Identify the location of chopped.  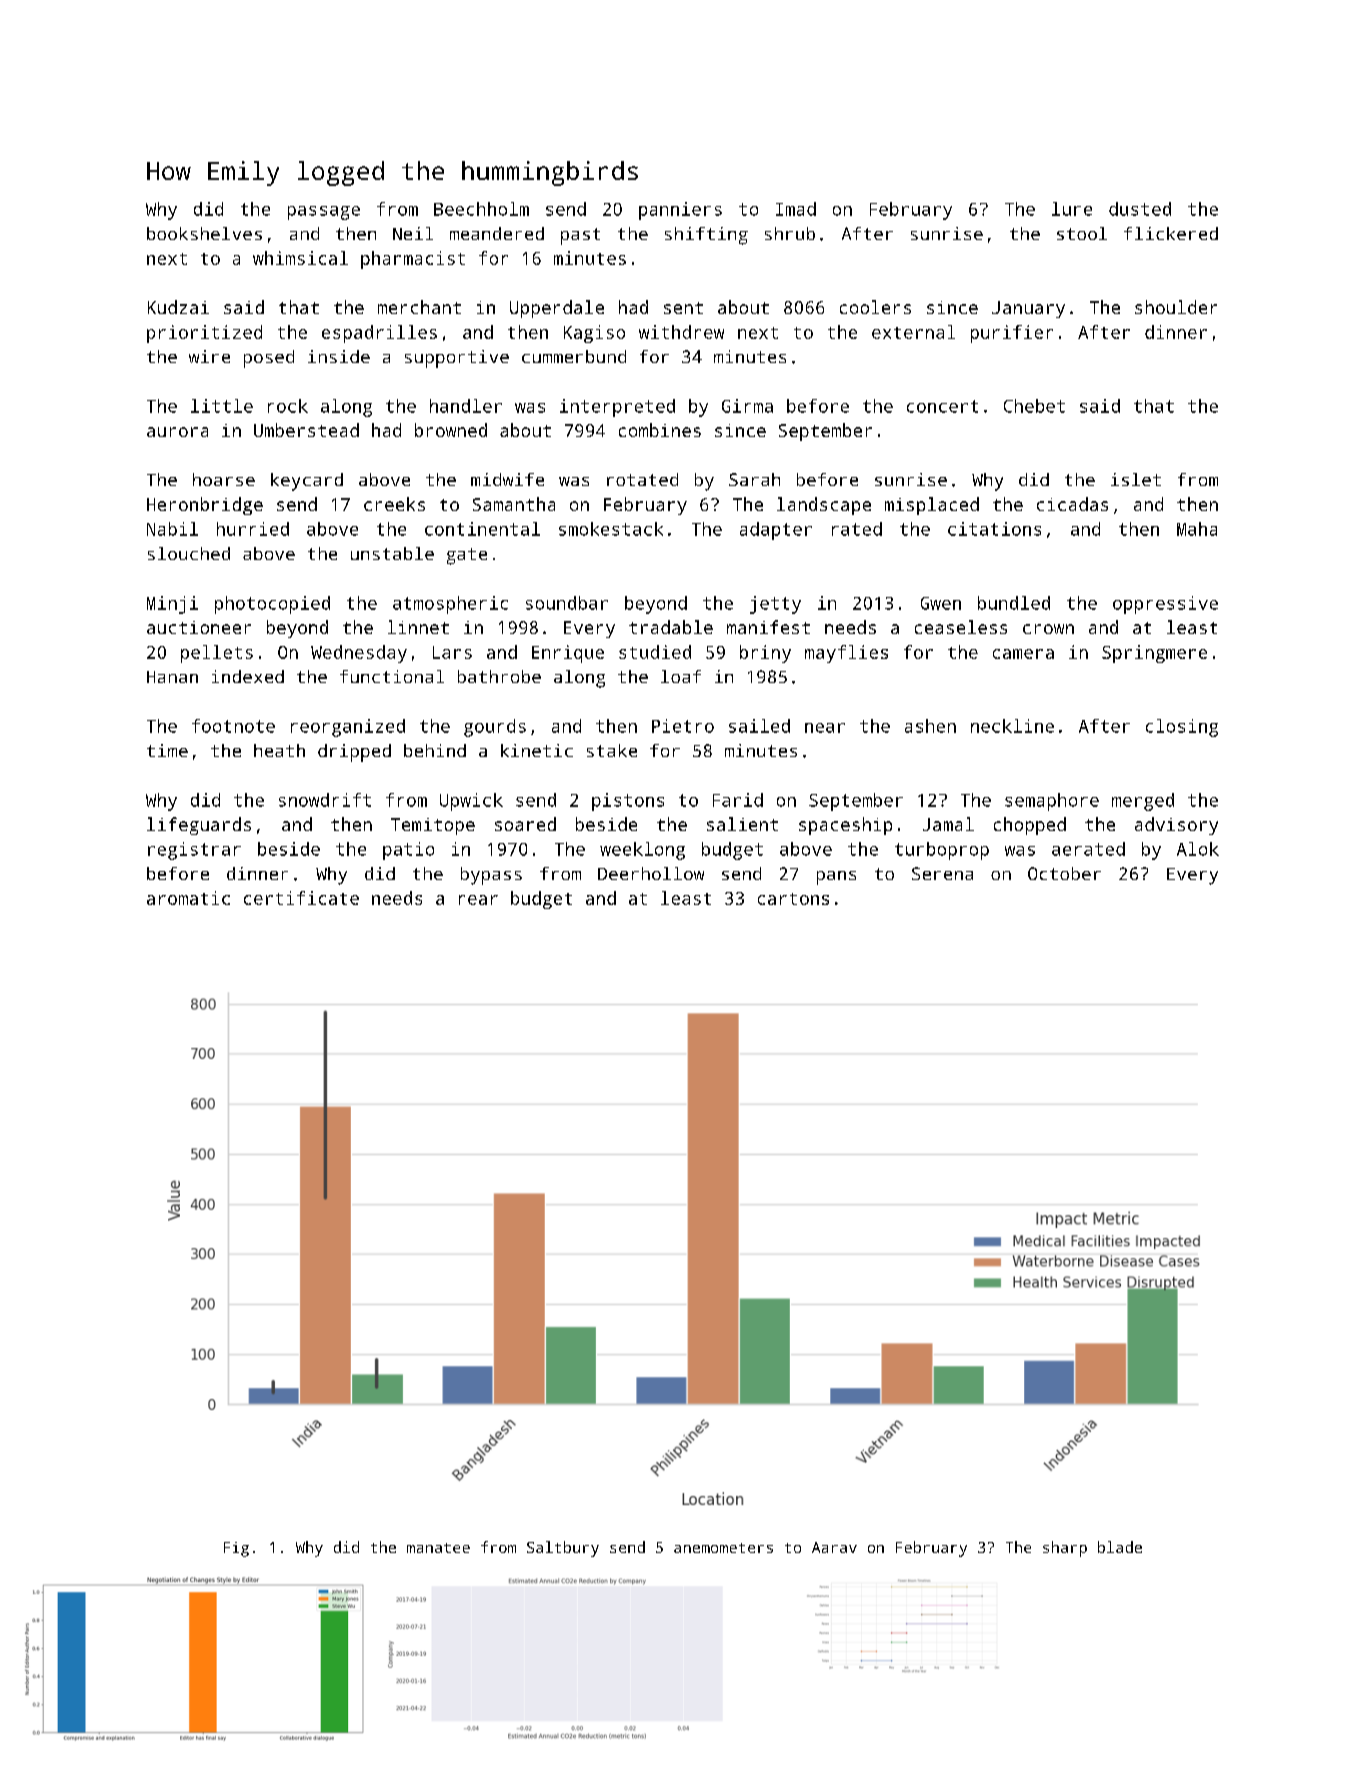
(1030, 826).
